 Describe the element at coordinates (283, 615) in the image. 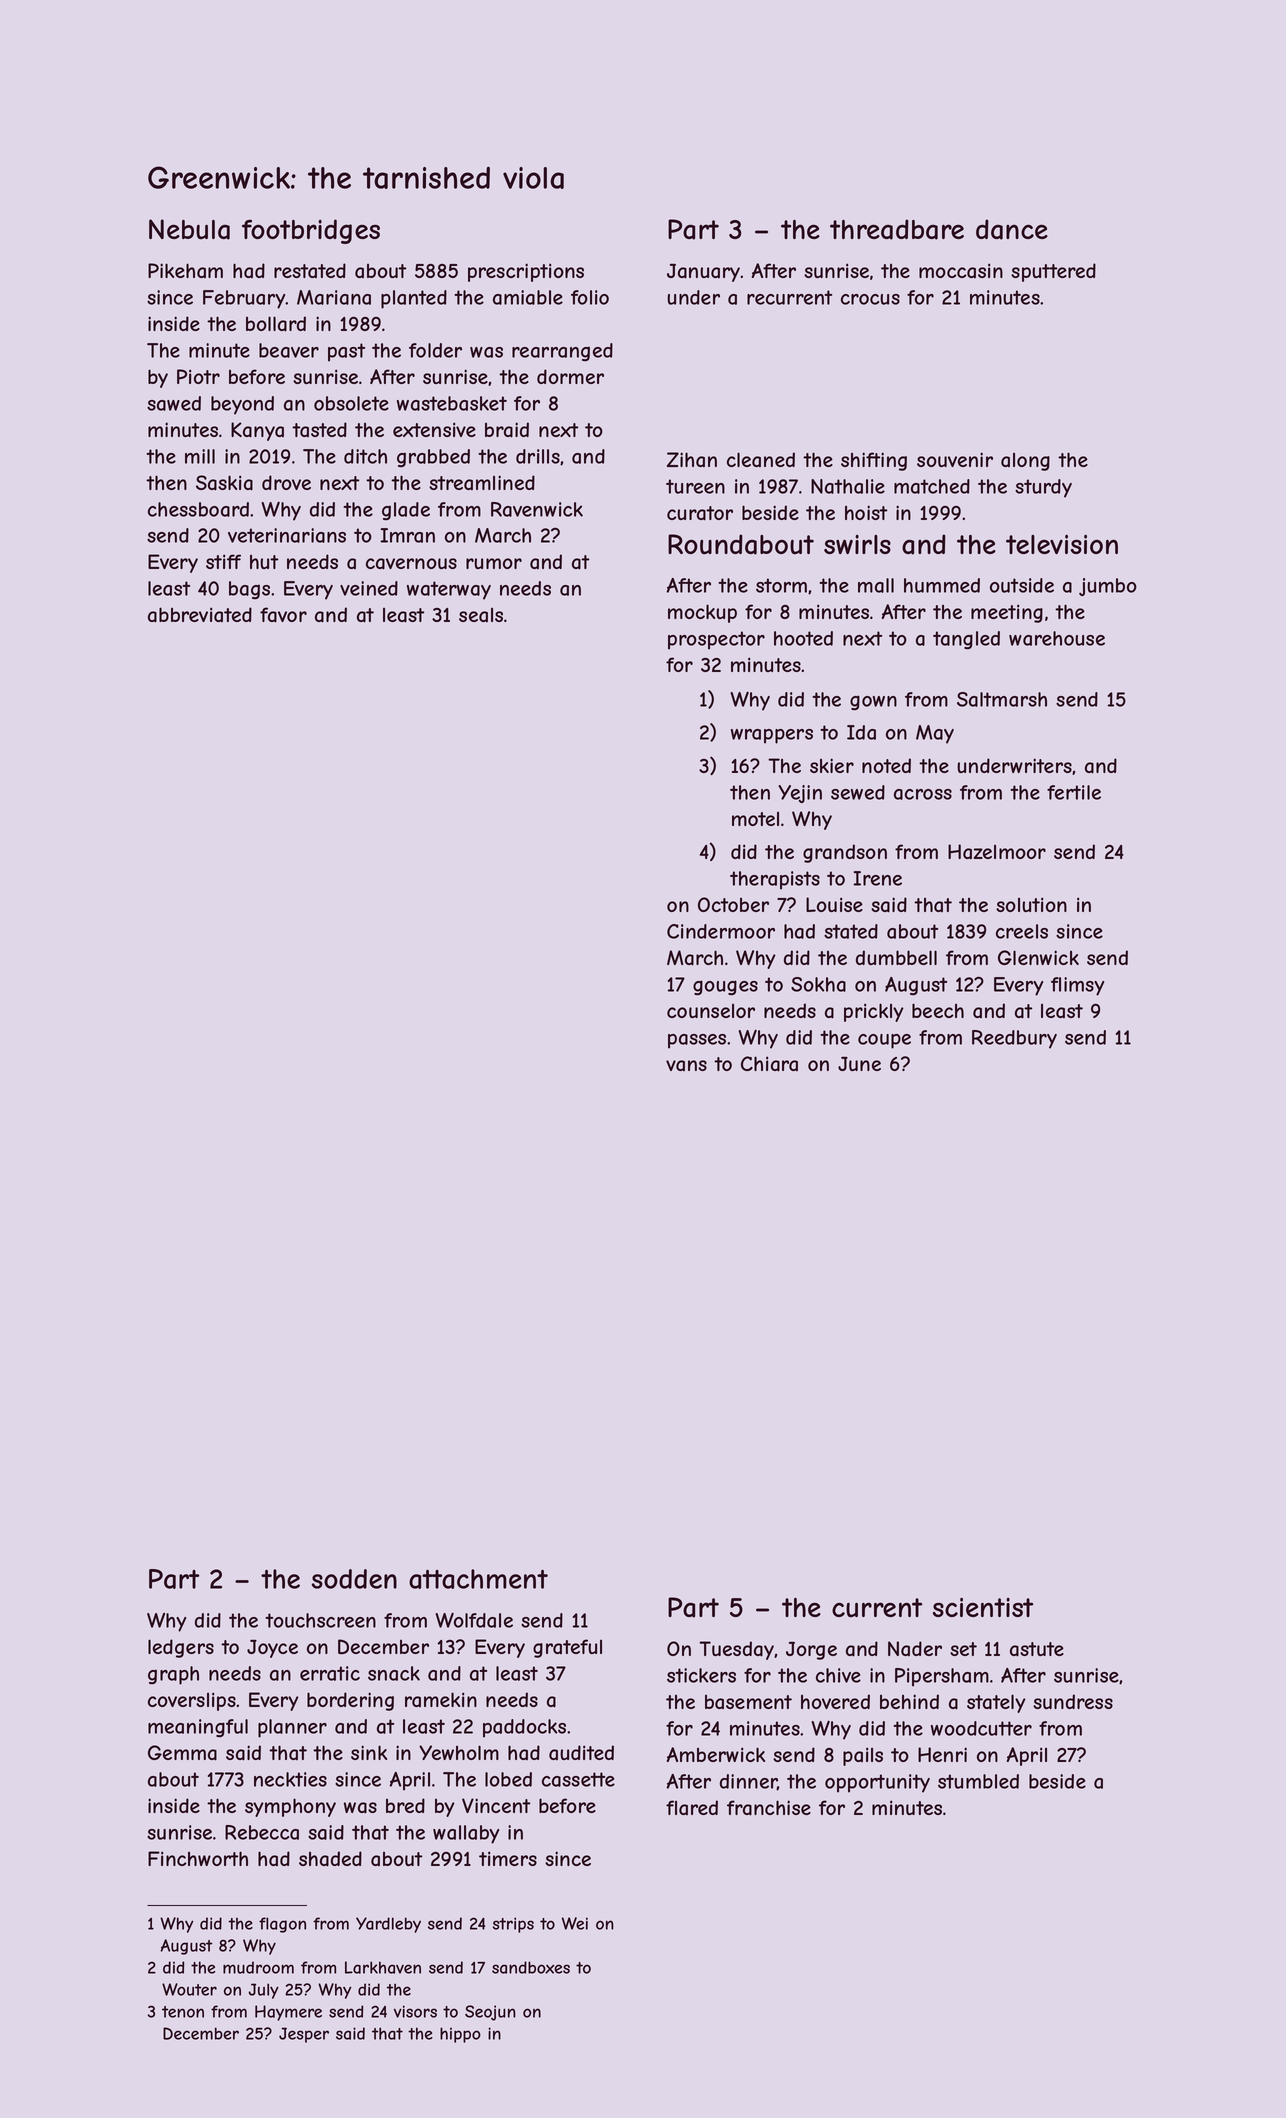

I see `favor` at that location.
